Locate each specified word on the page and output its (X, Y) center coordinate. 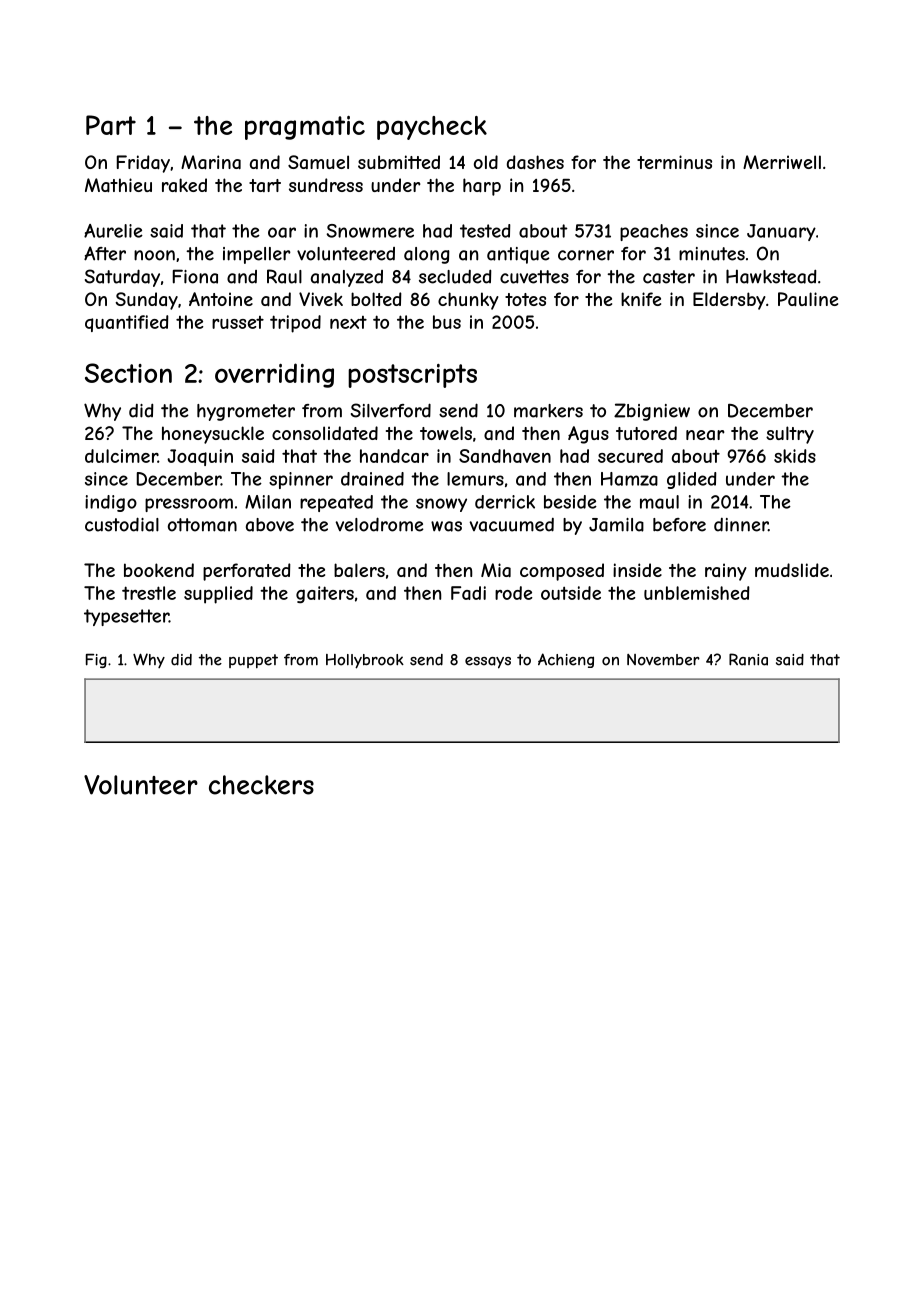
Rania (748, 659)
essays (488, 663)
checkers (261, 785)
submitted (399, 162)
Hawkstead (771, 276)
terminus (674, 162)
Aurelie (113, 231)
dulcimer (121, 456)
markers (548, 411)
